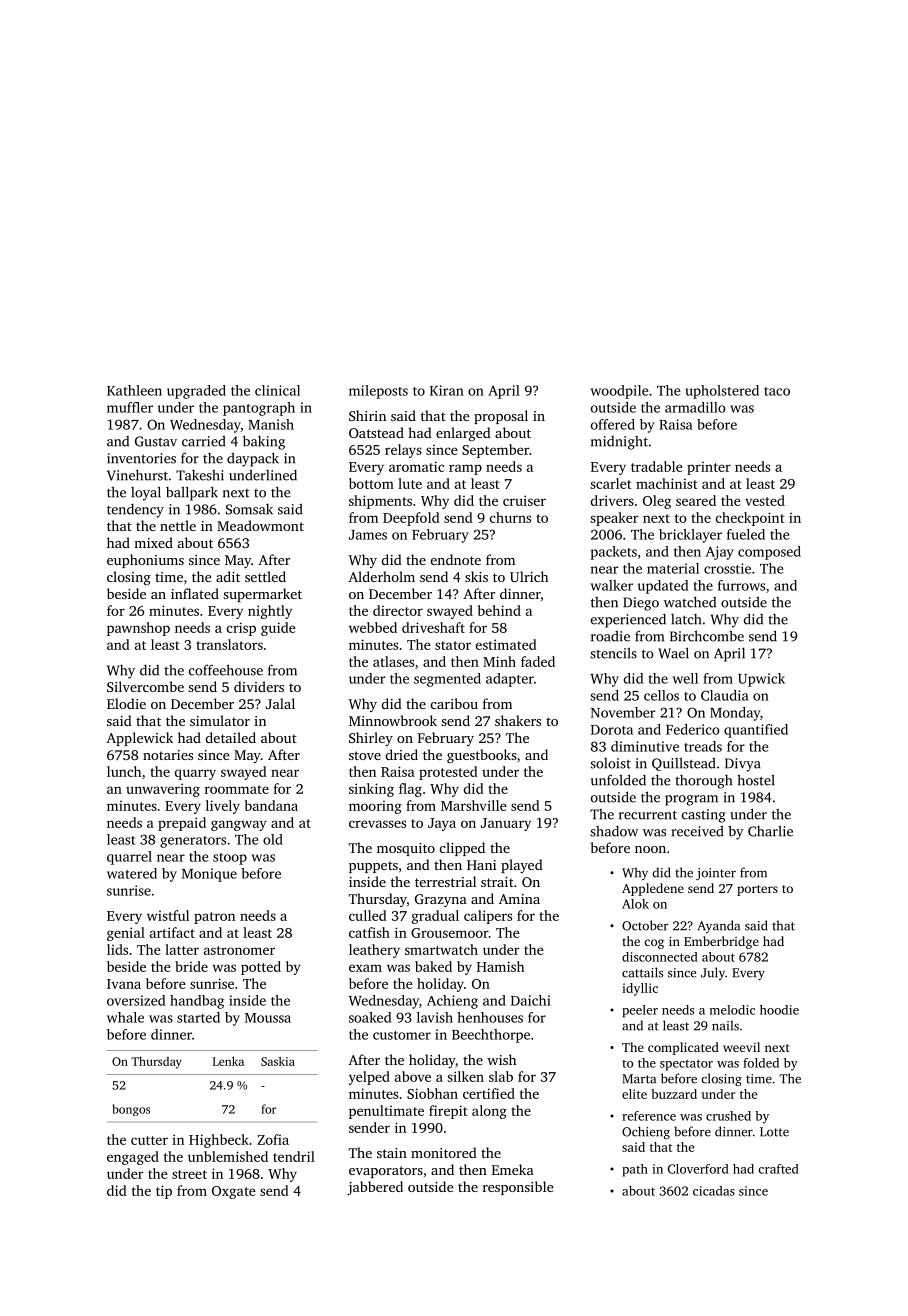  What do you see at coordinates (518, 1188) in the screenshot?
I see `responsible` at bounding box center [518, 1188].
